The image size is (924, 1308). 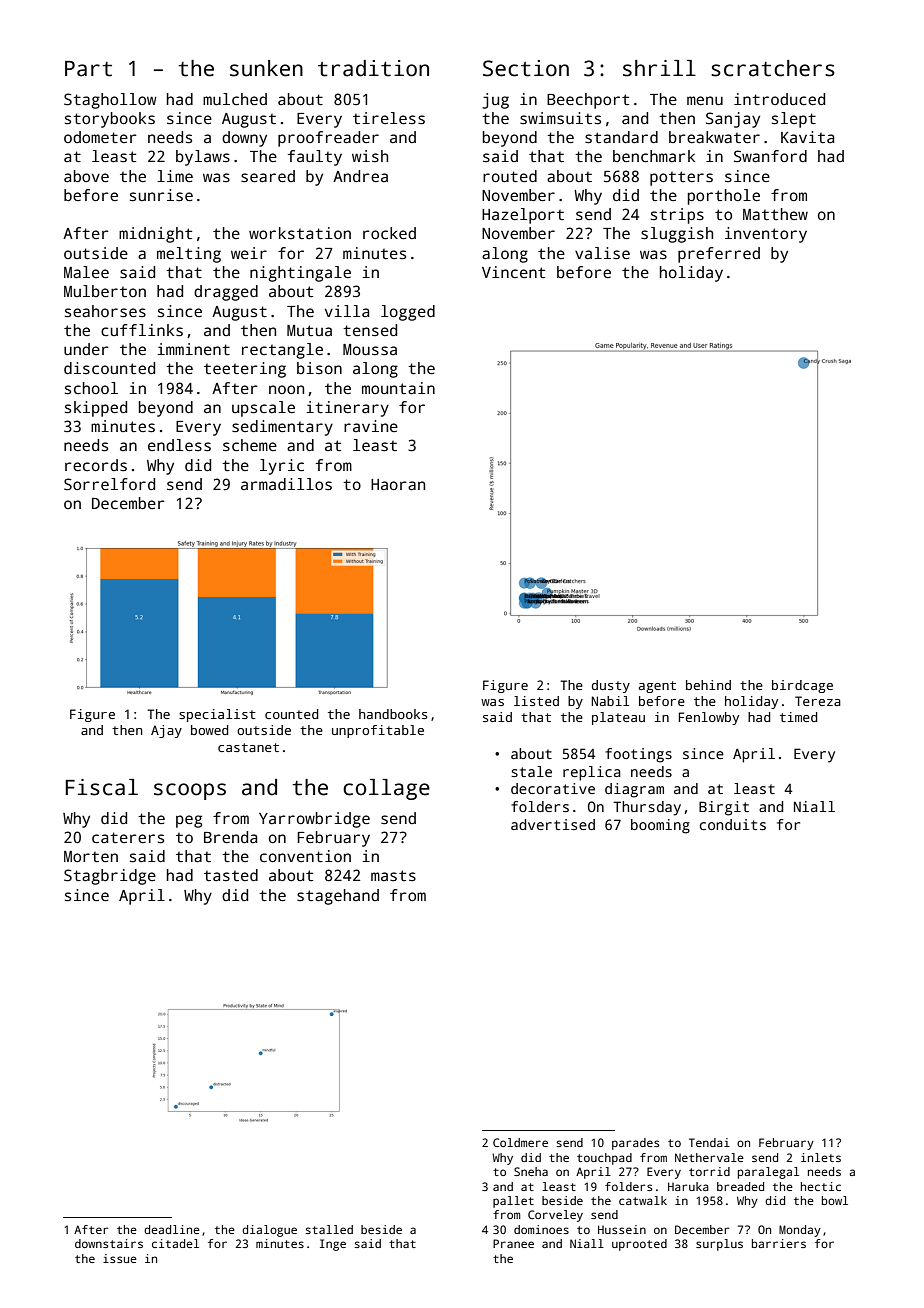 What do you see at coordinates (513, 1243) in the screenshot?
I see `Pranee` at bounding box center [513, 1243].
